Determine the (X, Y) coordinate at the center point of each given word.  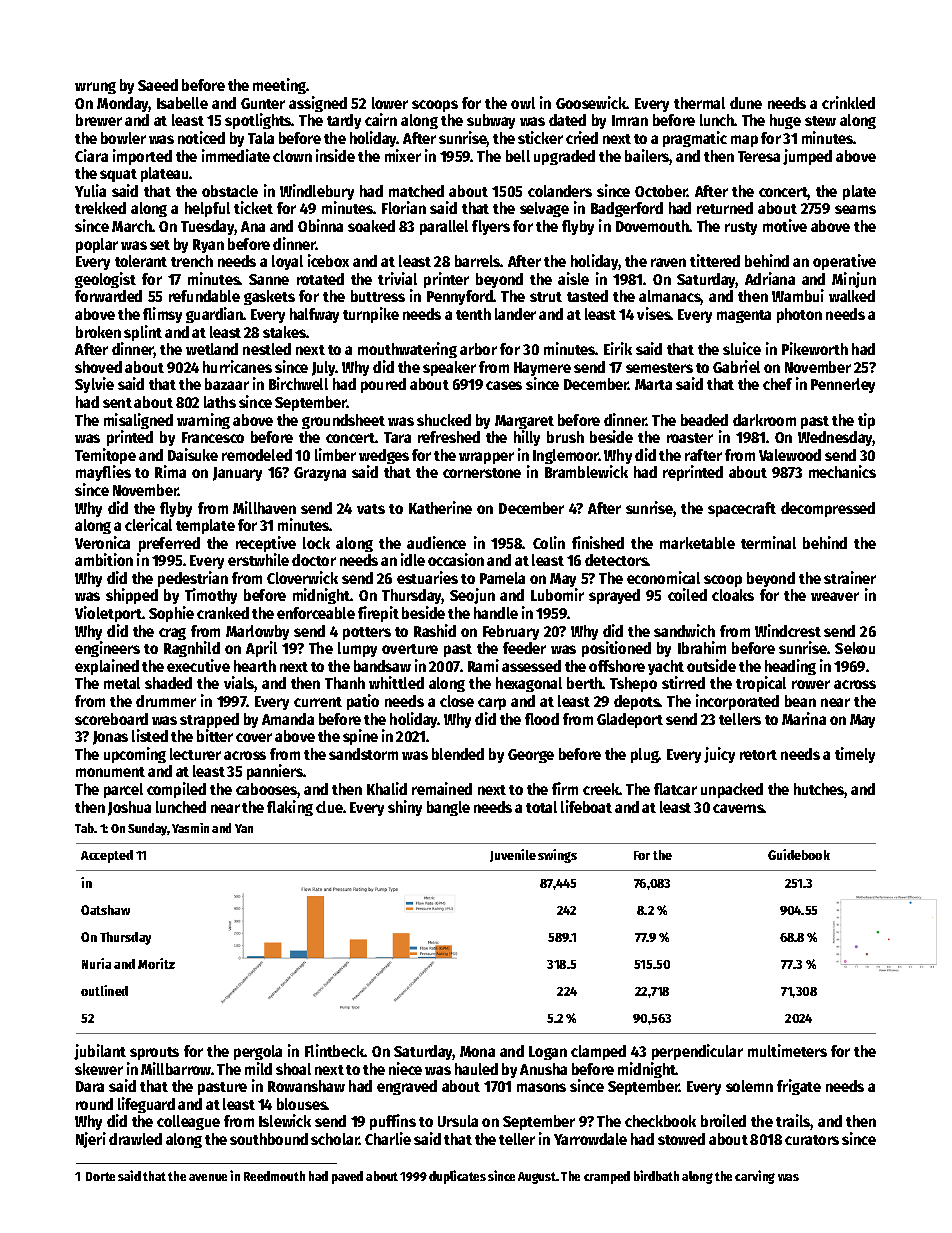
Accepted (107, 856)
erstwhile (258, 559)
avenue (208, 1177)
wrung (95, 88)
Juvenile (513, 855)
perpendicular (697, 1052)
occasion (456, 559)
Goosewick (591, 102)
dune (746, 103)
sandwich (684, 630)
